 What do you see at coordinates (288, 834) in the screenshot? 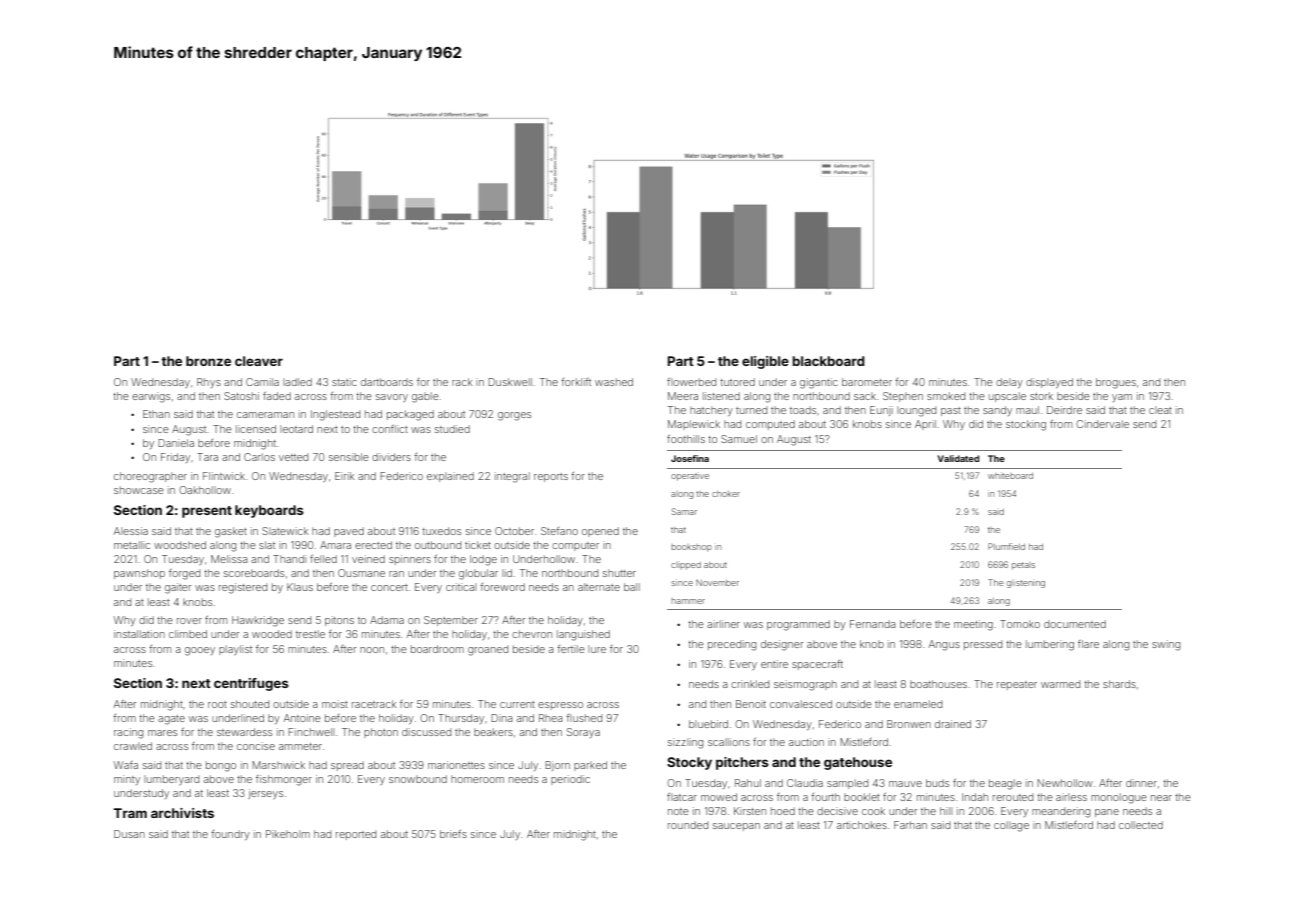
I see `Pikeholm` at bounding box center [288, 834].
